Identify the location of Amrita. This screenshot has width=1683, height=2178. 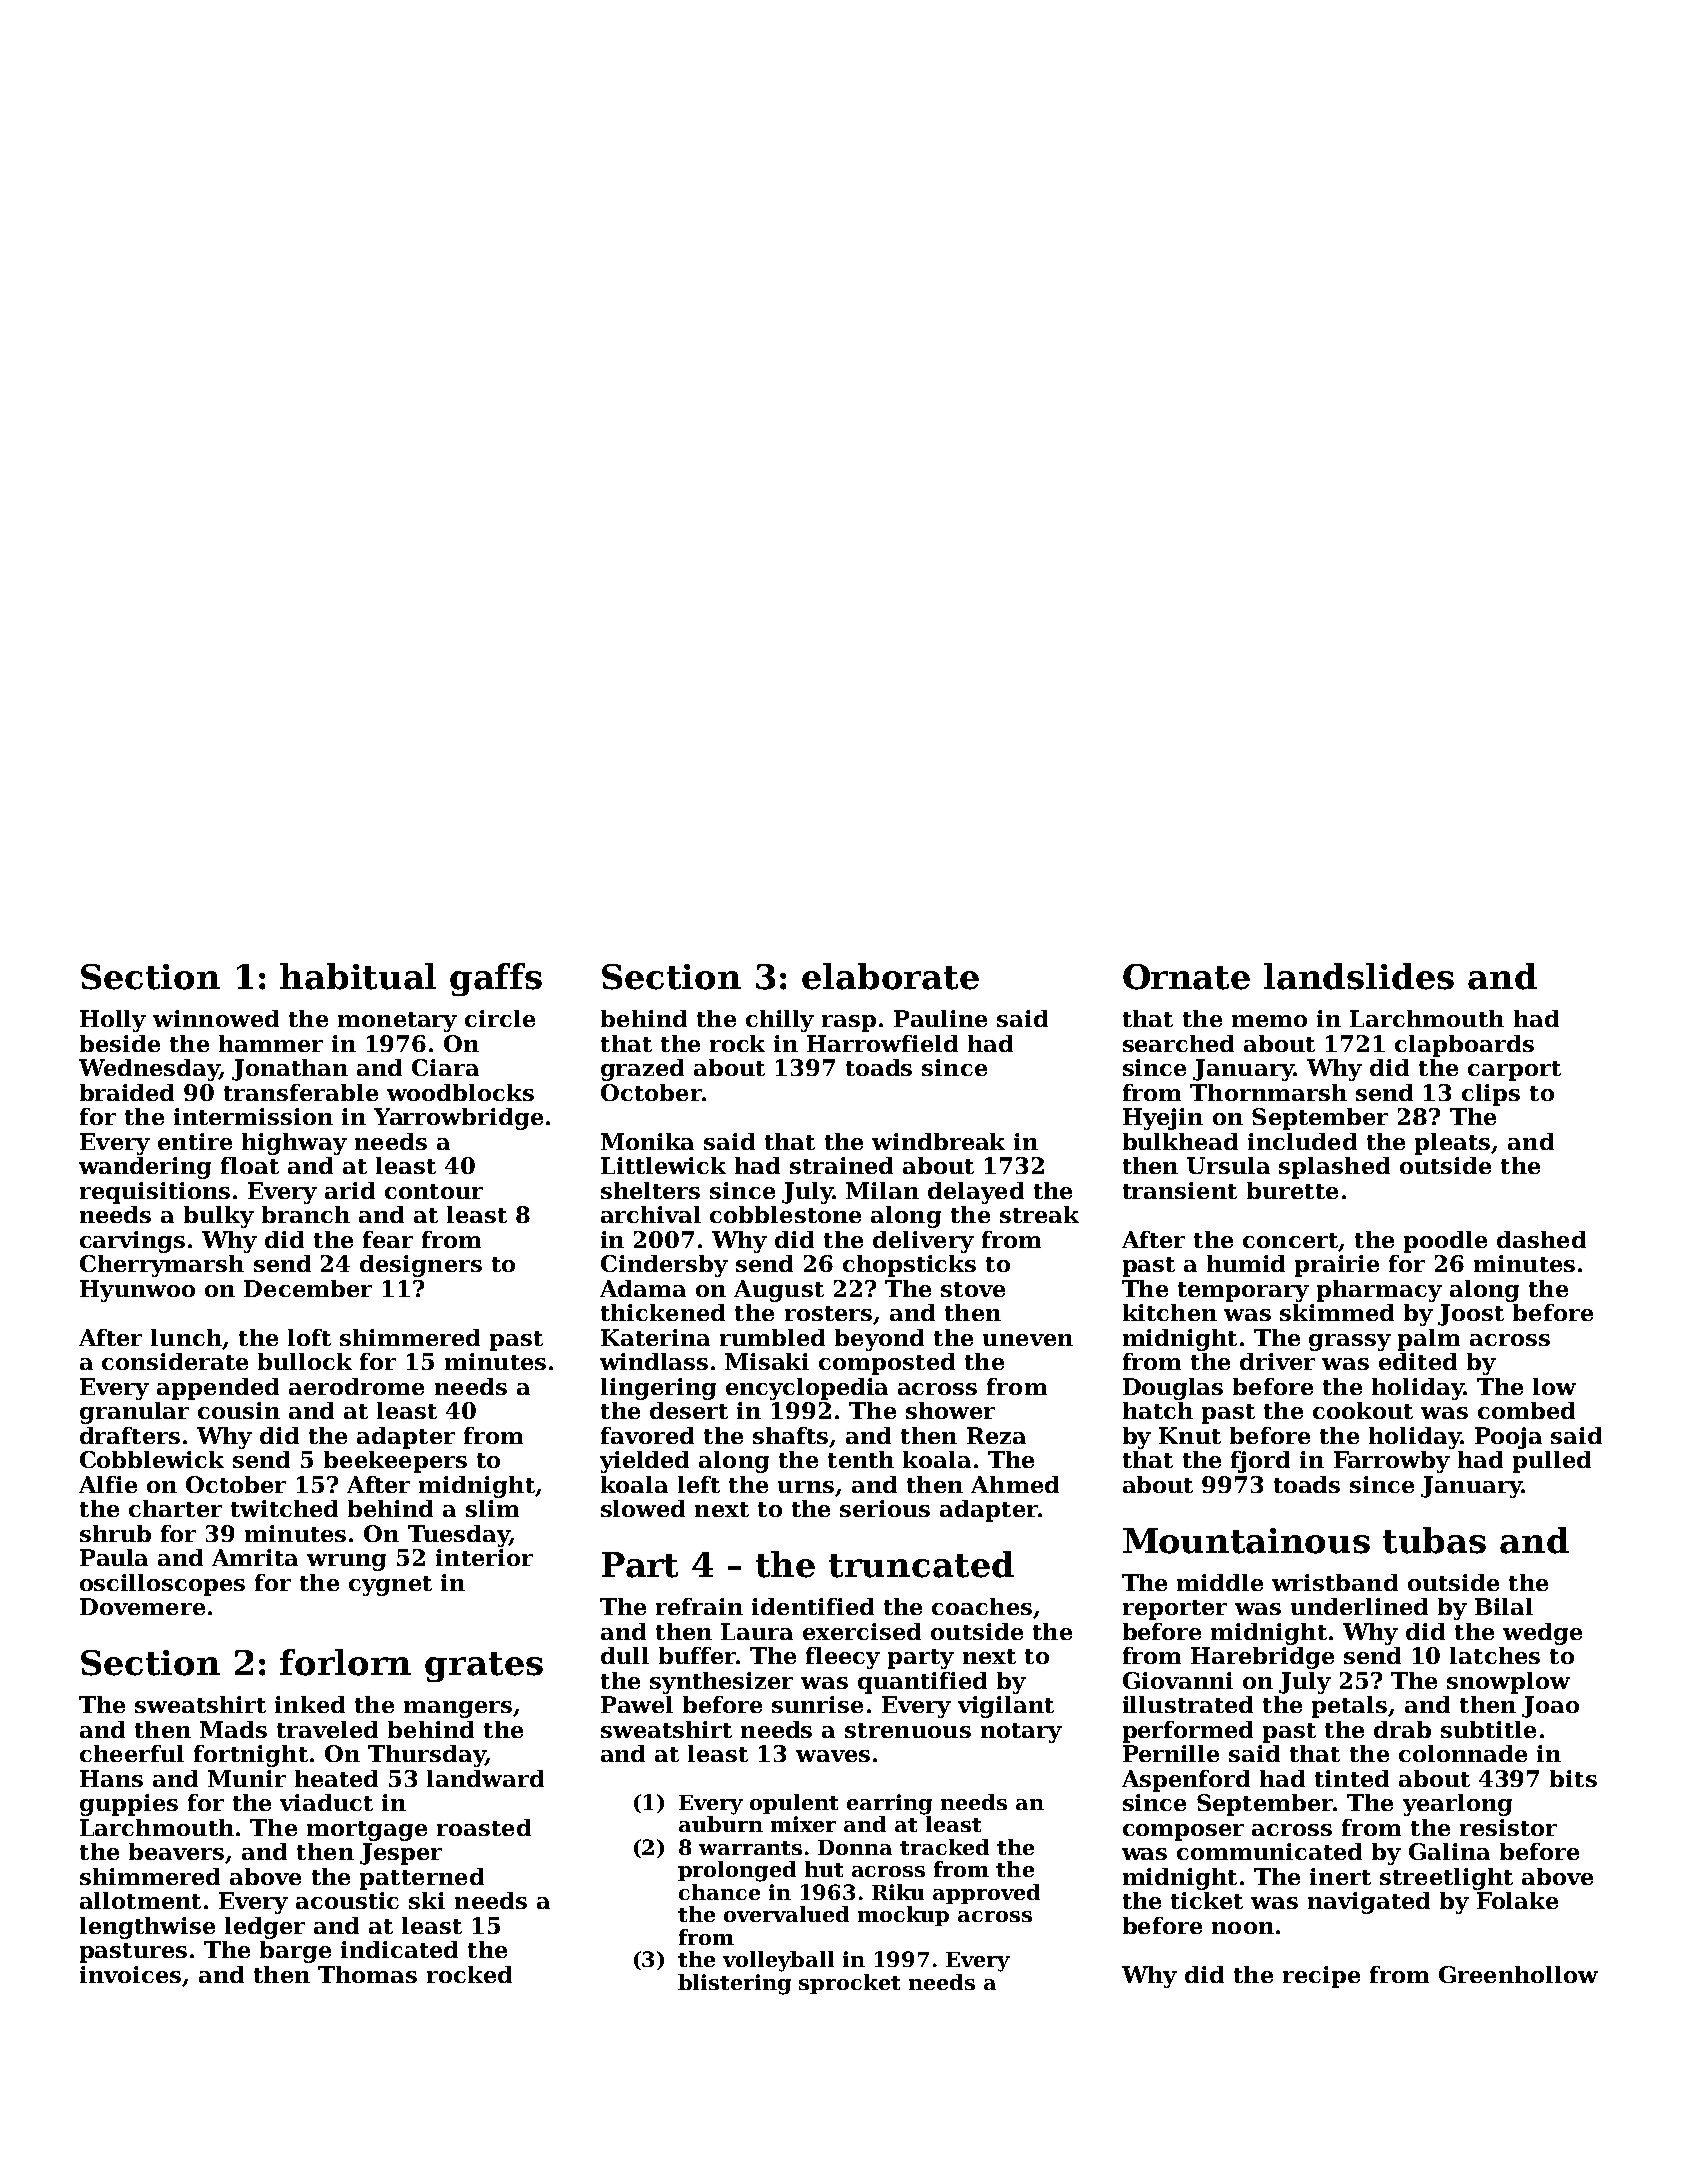
(255, 1557).
